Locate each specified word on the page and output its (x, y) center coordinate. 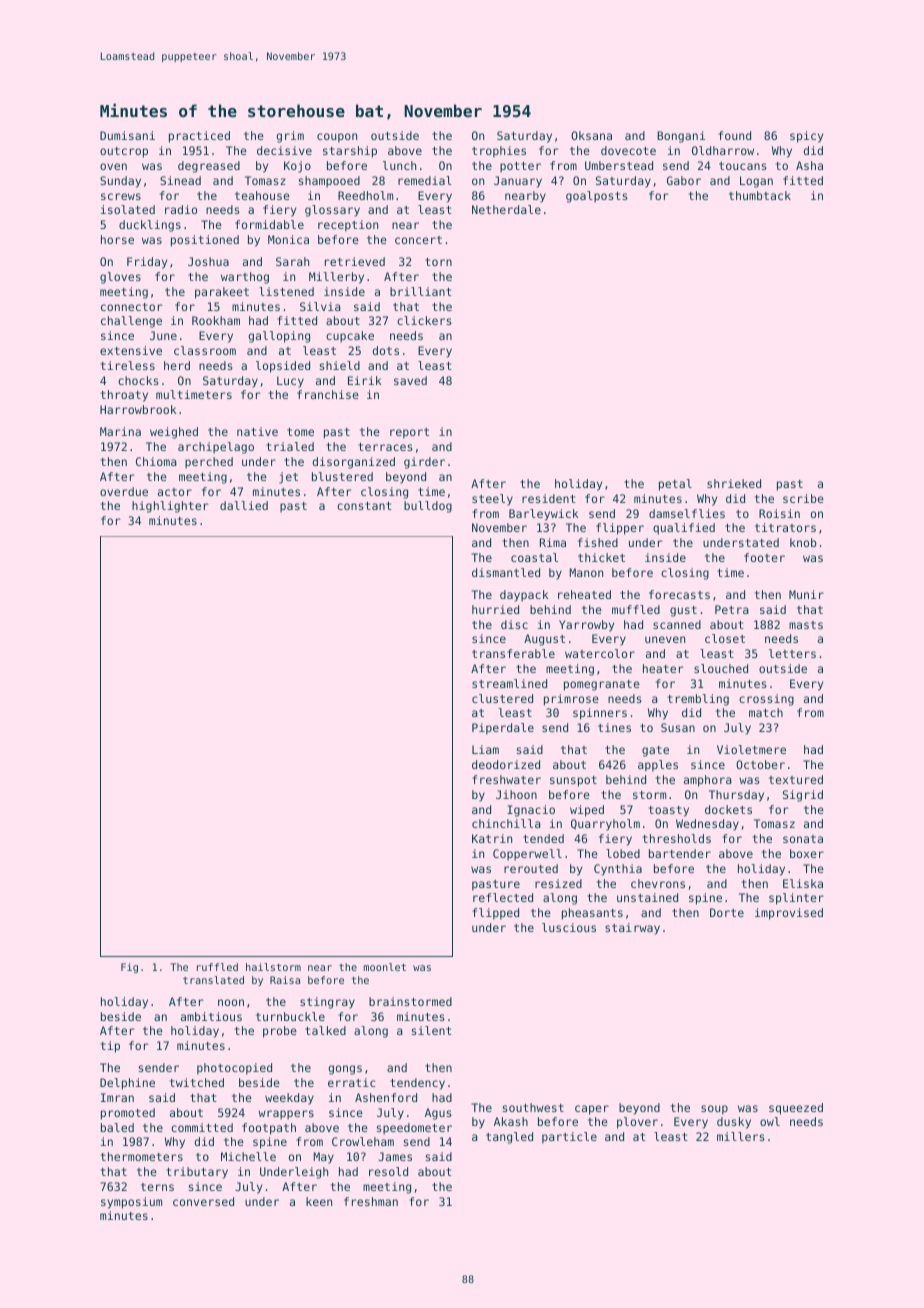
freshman (371, 1201)
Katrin (492, 838)
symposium (131, 1203)
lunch (399, 165)
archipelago (216, 448)
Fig (129, 968)
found (734, 135)
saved (410, 380)
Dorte (727, 912)
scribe (803, 498)
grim (290, 137)
